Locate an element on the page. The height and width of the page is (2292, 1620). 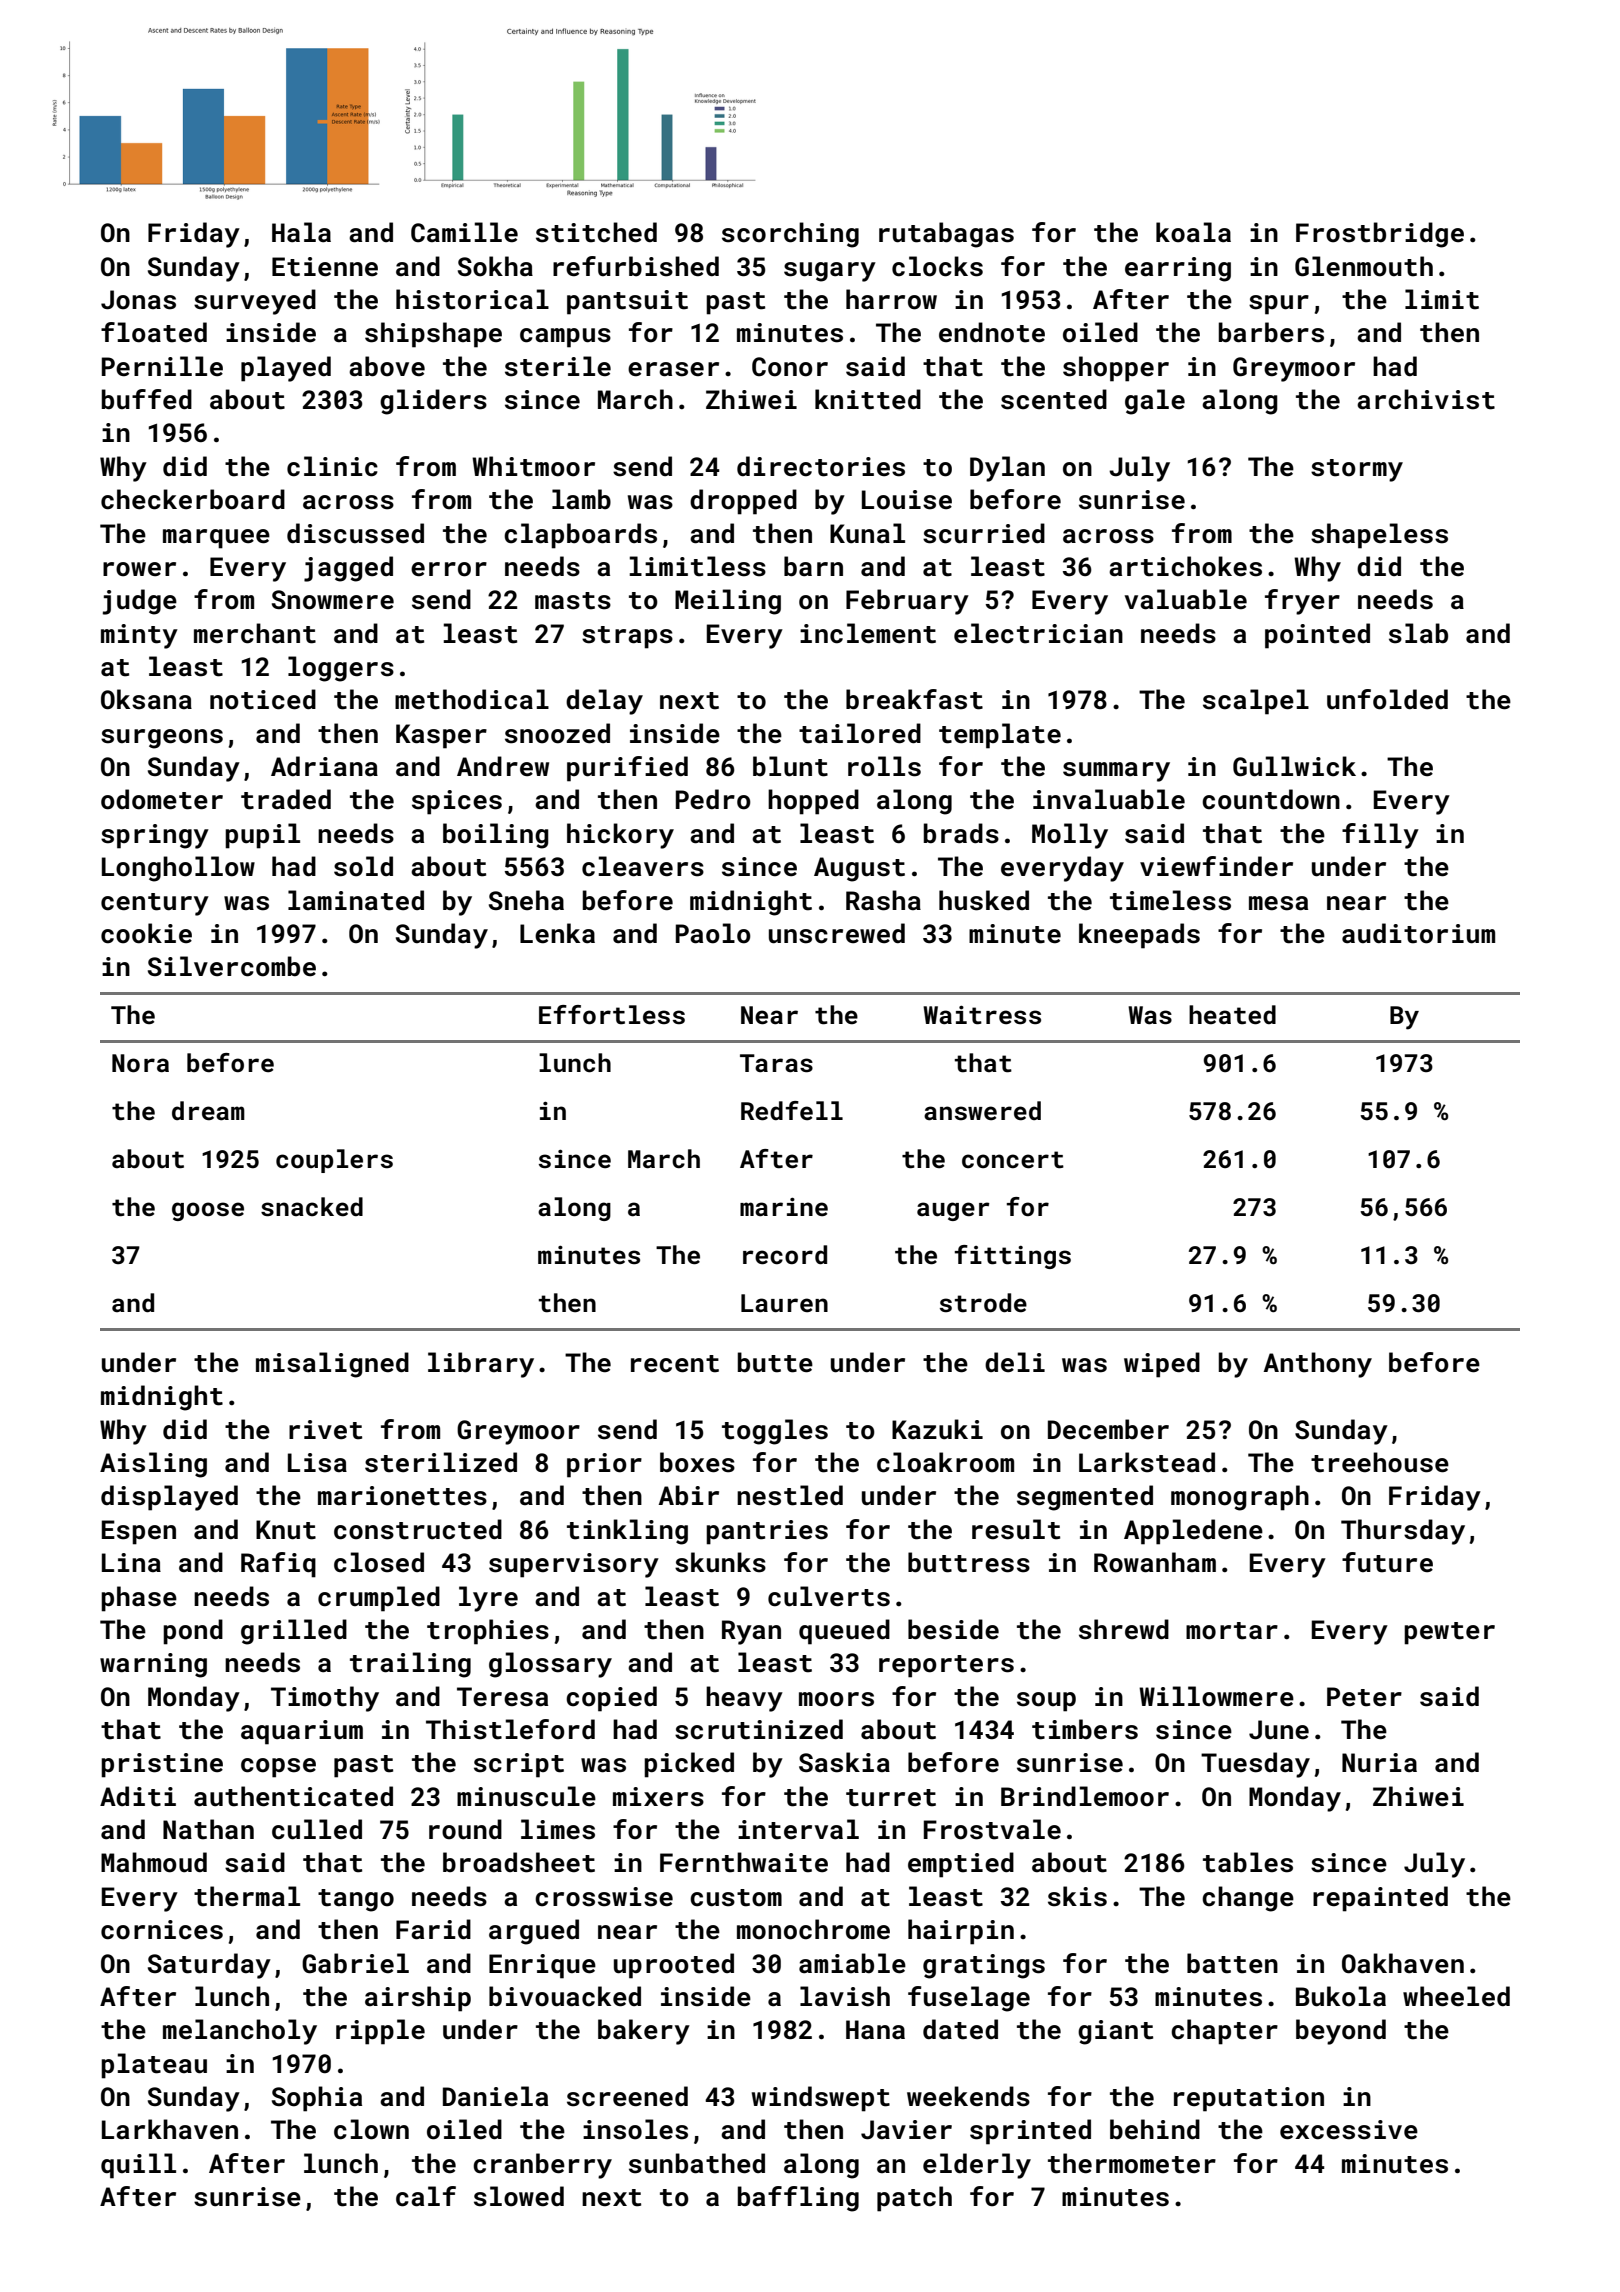
springy is located at coordinates (155, 836).
